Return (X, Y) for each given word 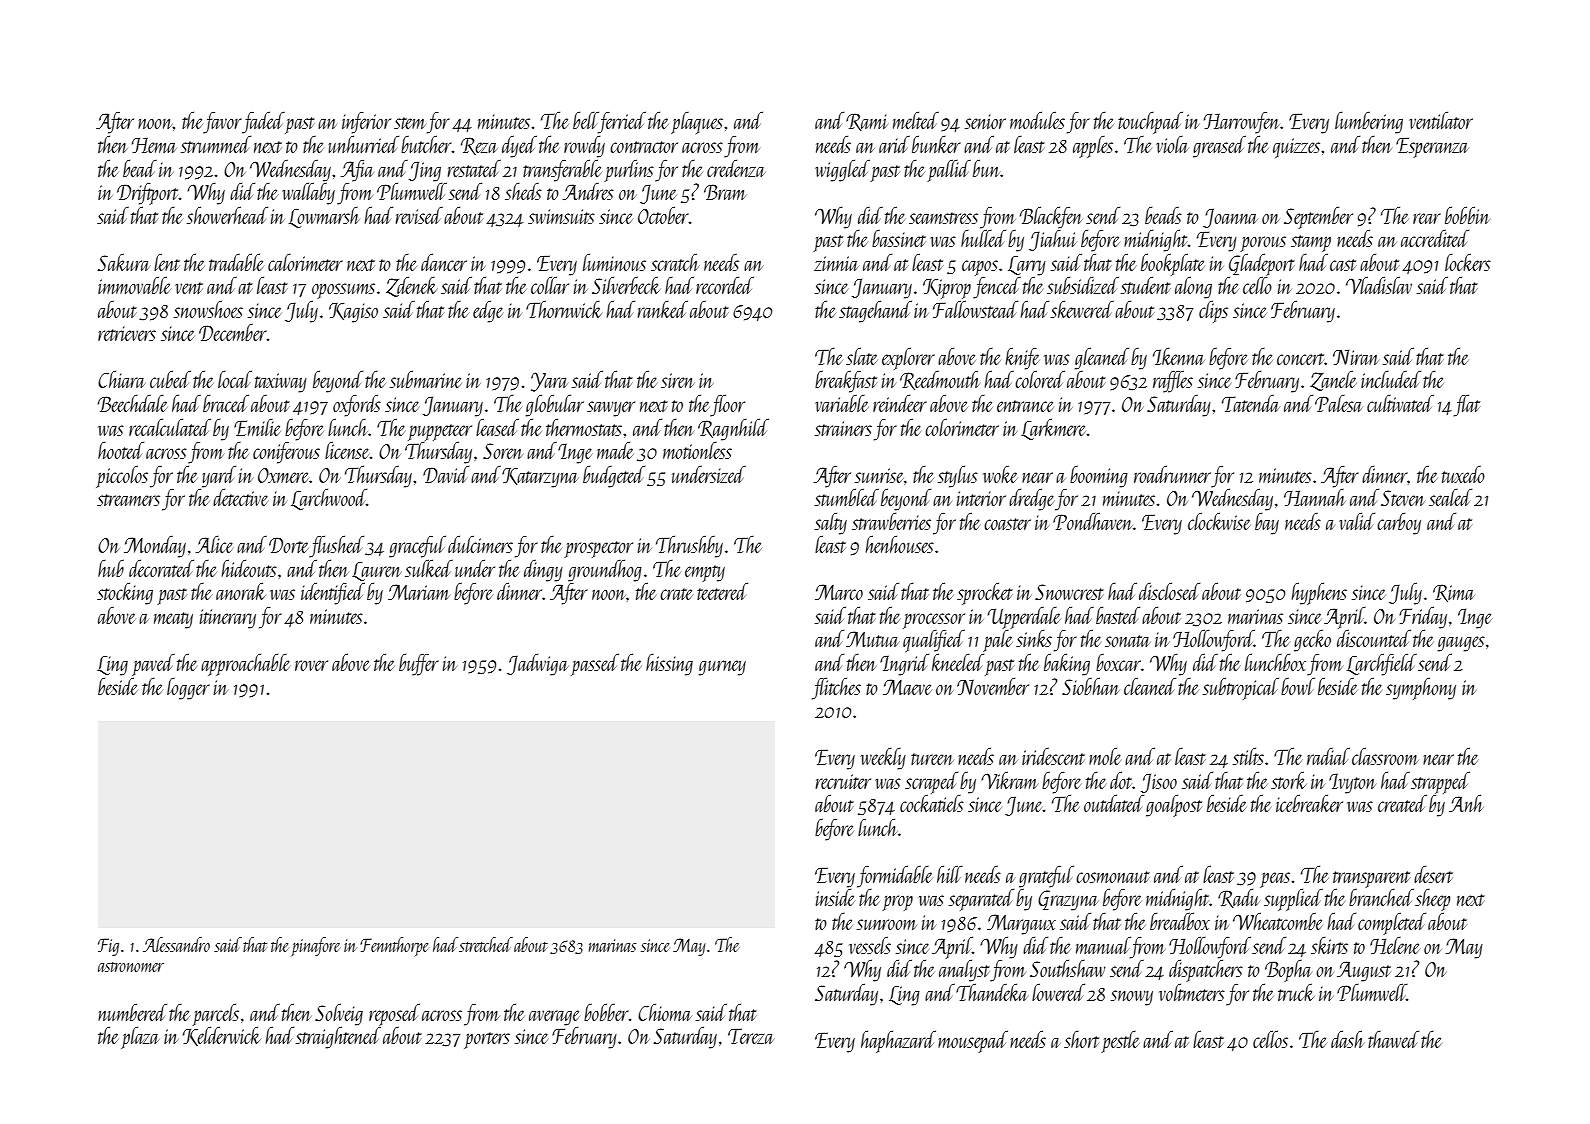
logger (188, 688)
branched (1381, 897)
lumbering (1369, 122)
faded (263, 122)
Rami (867, 122)
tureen (932, 759)
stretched (486, 944)
